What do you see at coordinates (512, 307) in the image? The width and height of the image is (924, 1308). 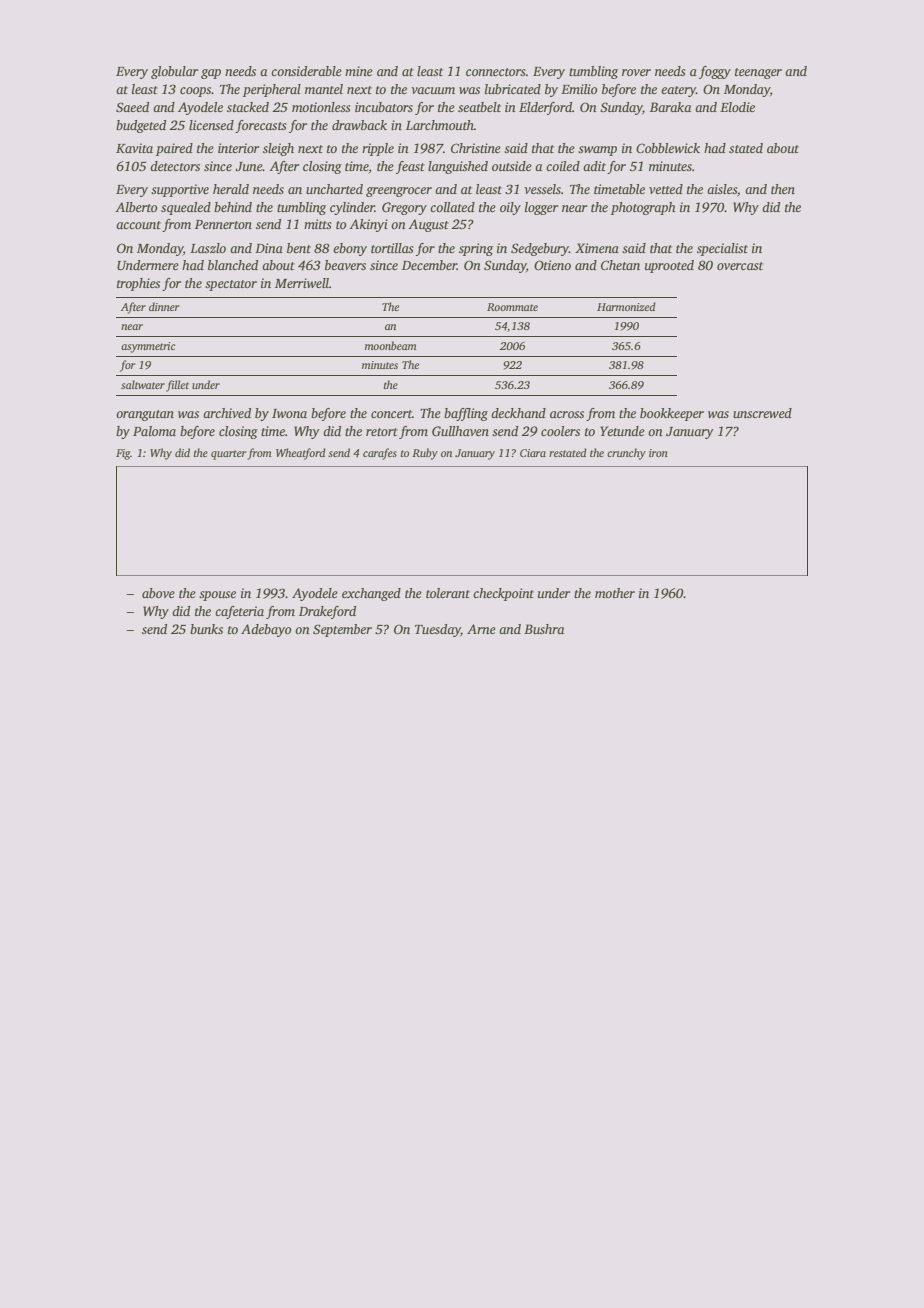 I see `Roommate` at bounding box center [512, 307].
